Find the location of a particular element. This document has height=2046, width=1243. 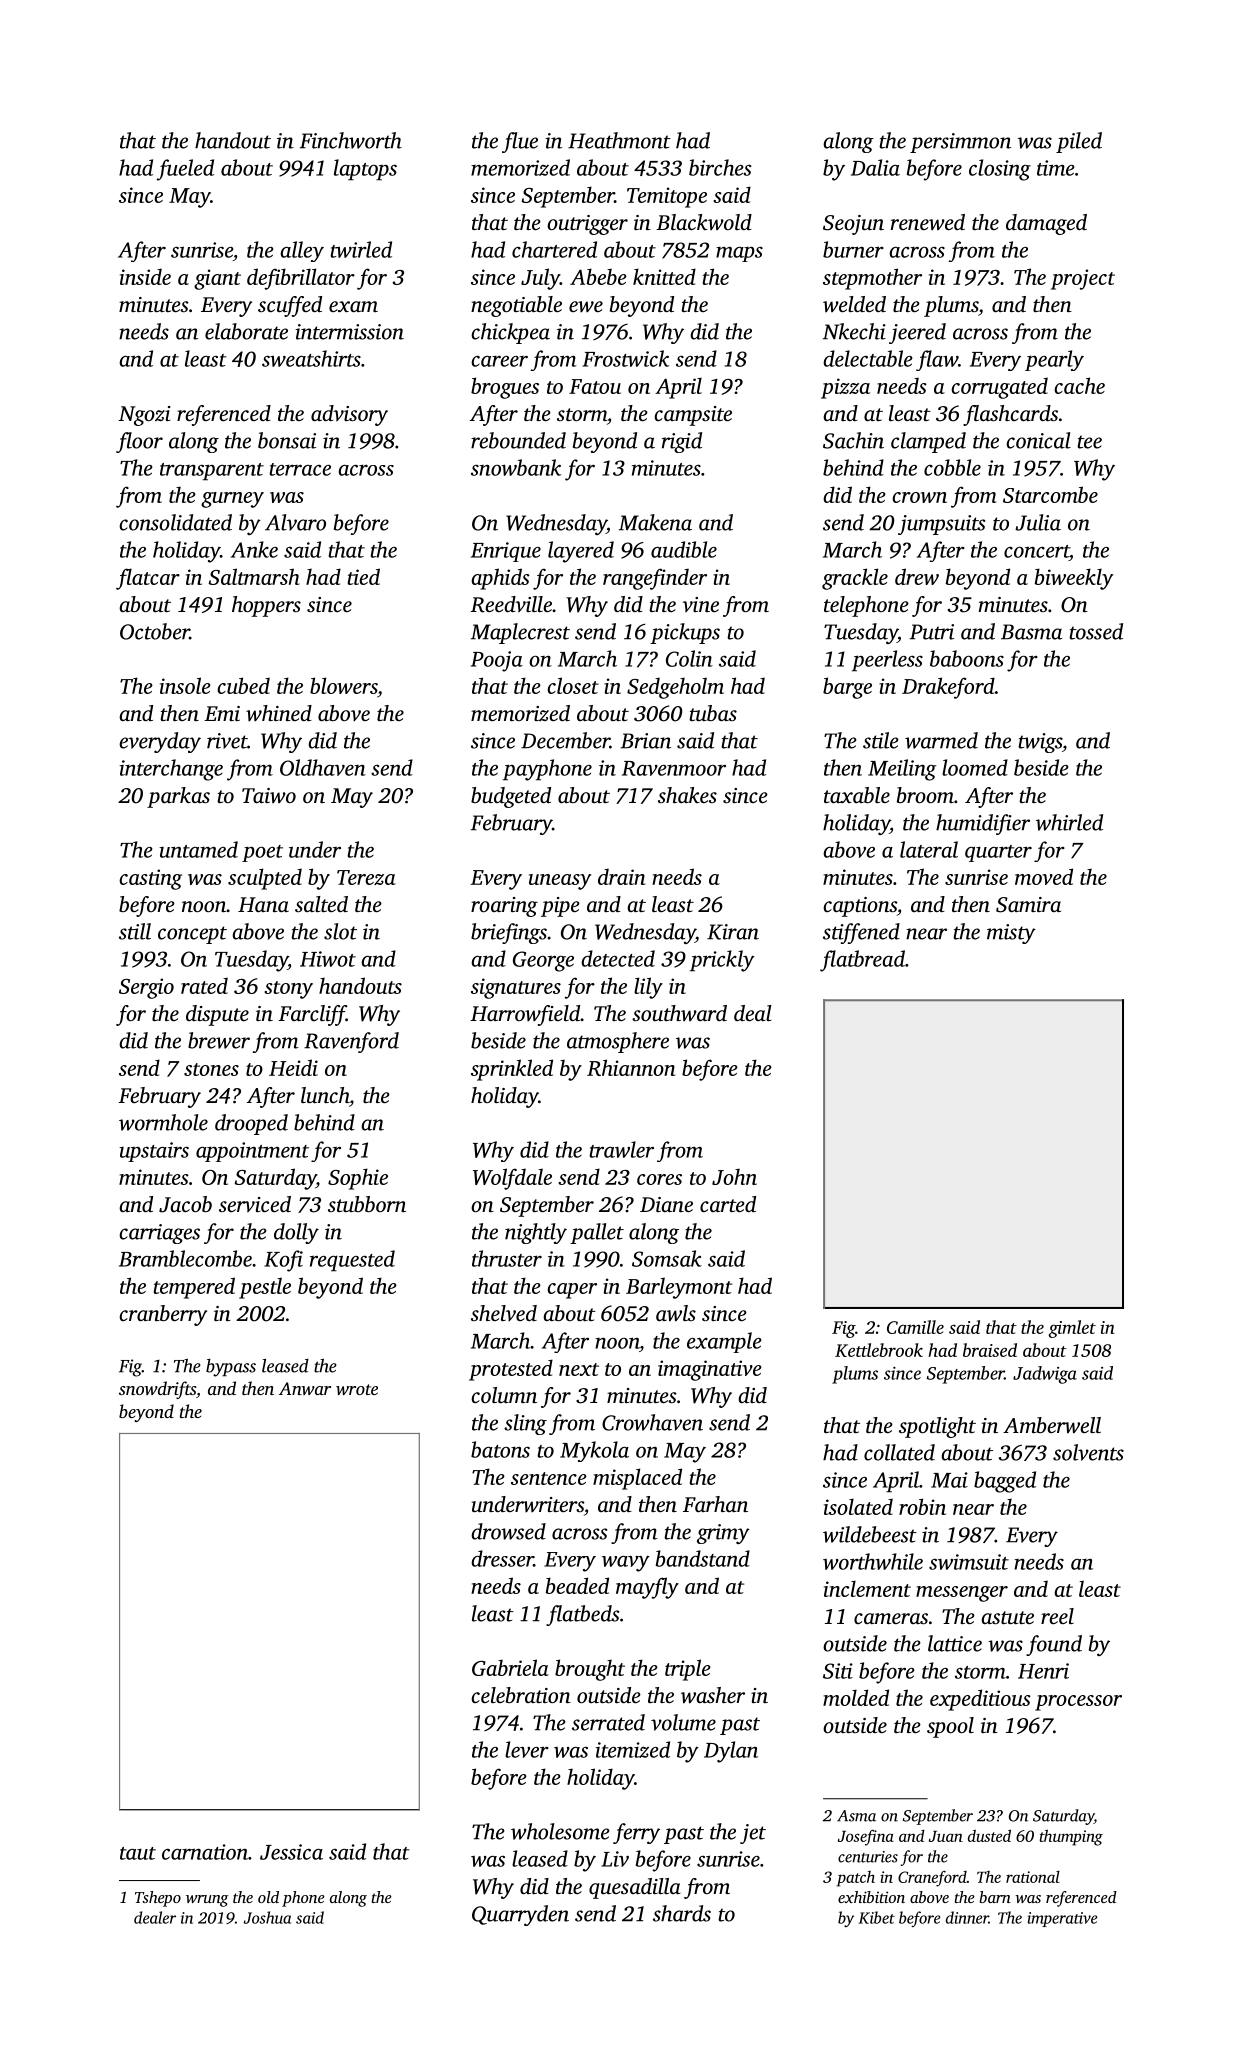

tee is located at coordinates (1089, 442).
